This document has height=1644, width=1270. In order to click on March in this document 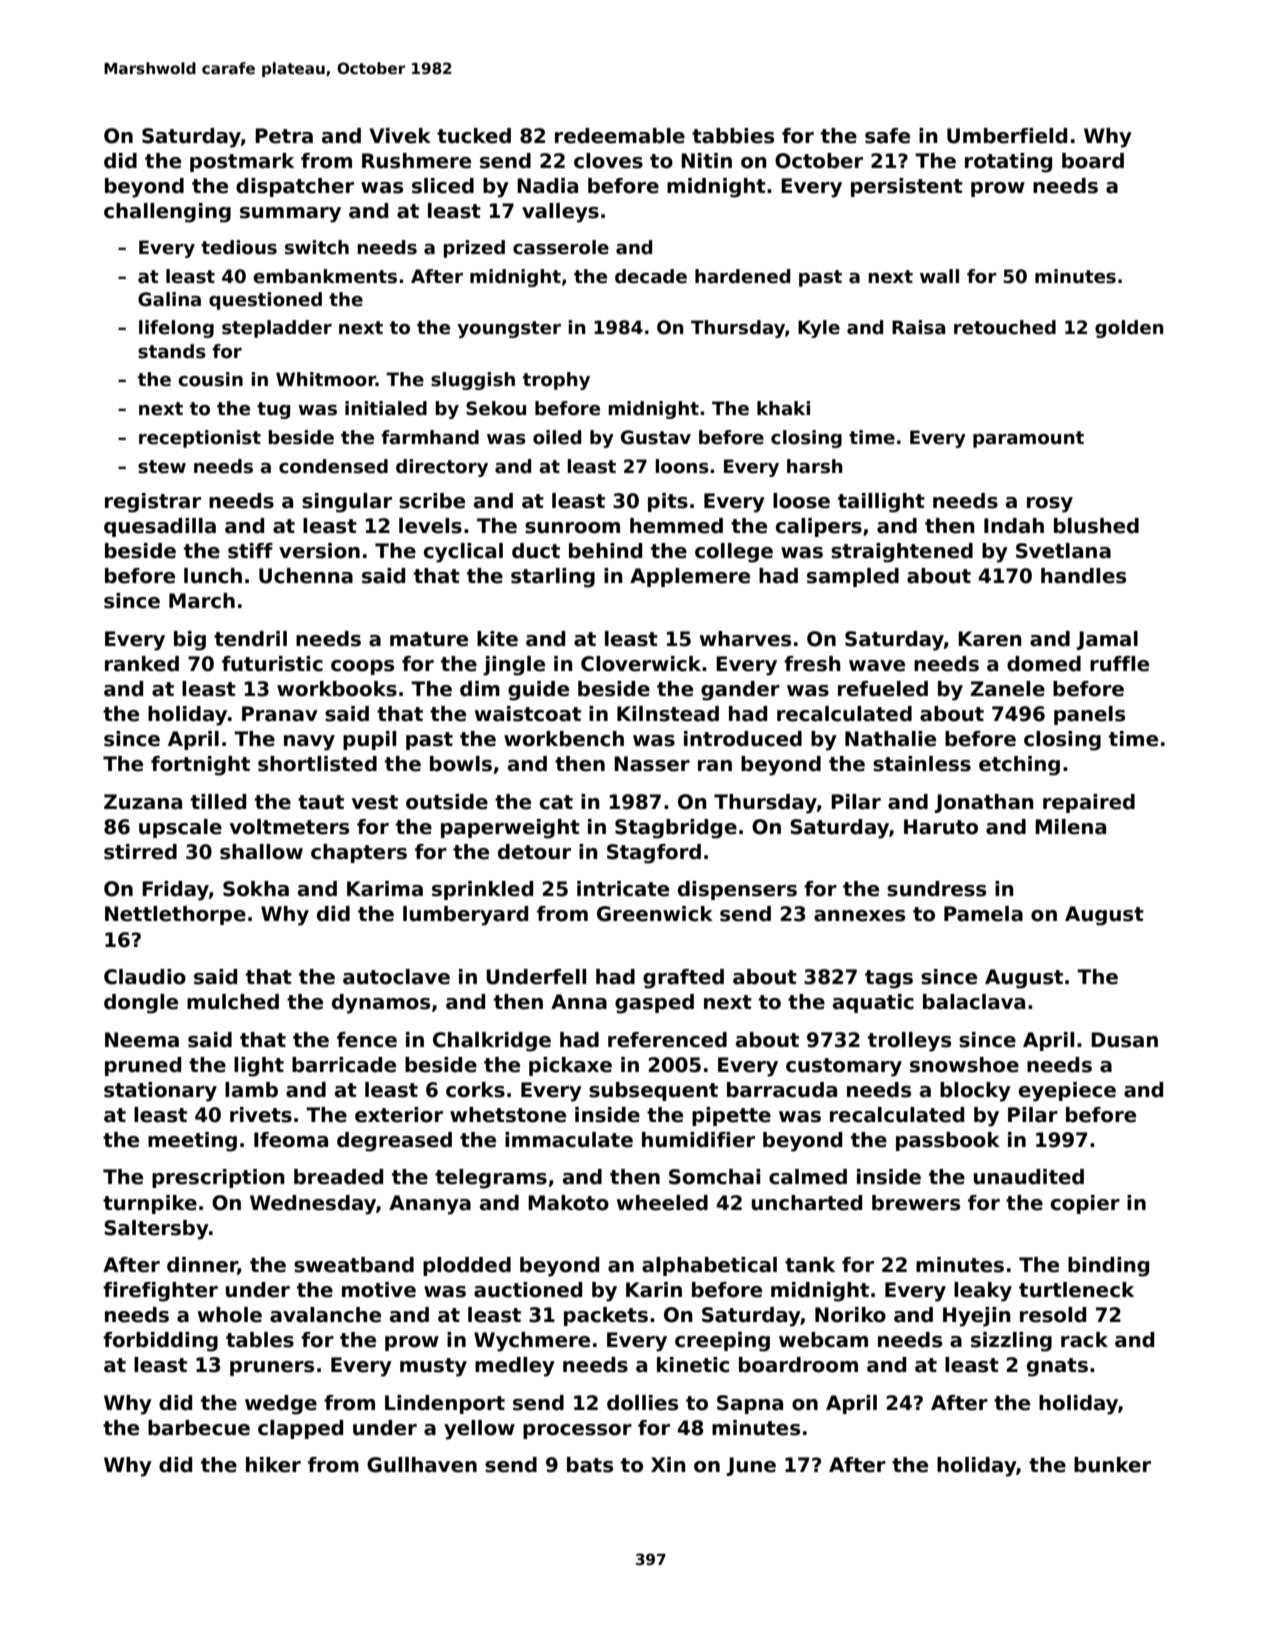, I will do `click(202, 601)`.
